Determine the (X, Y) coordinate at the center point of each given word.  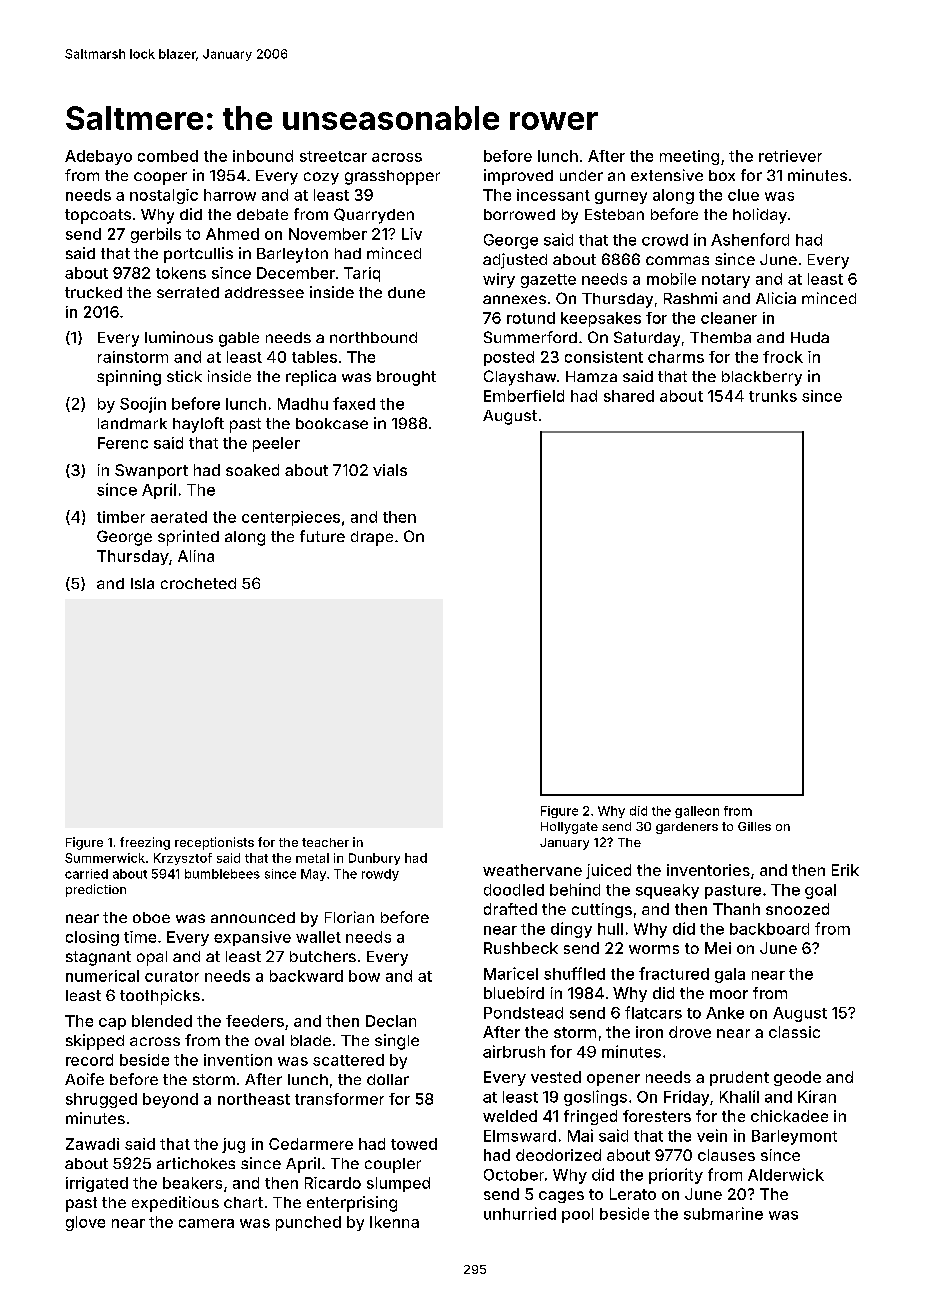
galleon (697, 812)
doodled (514, 890)
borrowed (519, 214)
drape (372, 538)
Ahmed (232, 234)
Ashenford (750, 239)
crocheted (198, 583)
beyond (170, 1100)
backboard (769, 929)
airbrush (514, 1051)
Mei (718, 948)
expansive (252, 938)
